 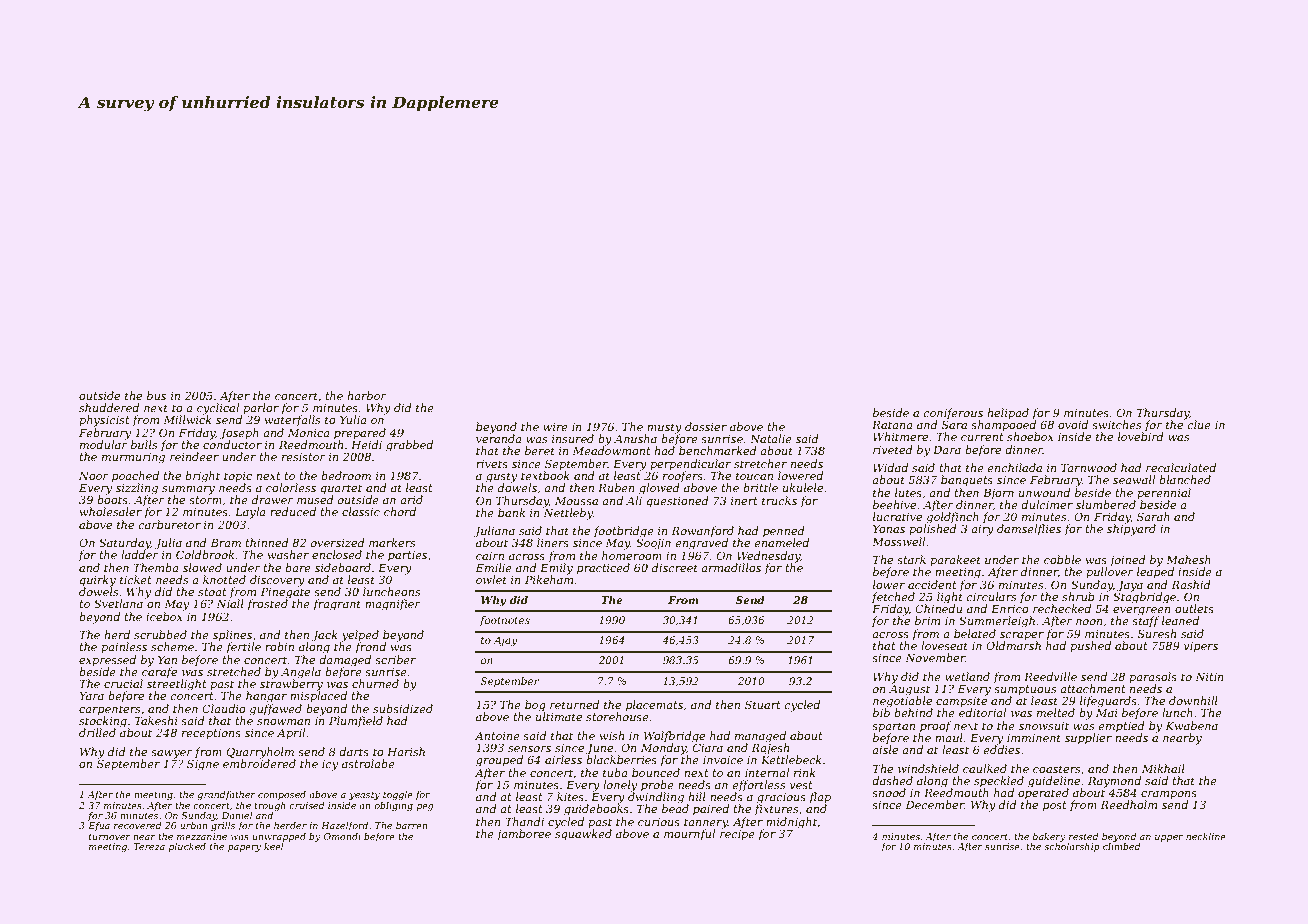 What do you see at coordinates (1029, 530) in the document?
I see `damselflies` at bounding box center [1029, 530].
